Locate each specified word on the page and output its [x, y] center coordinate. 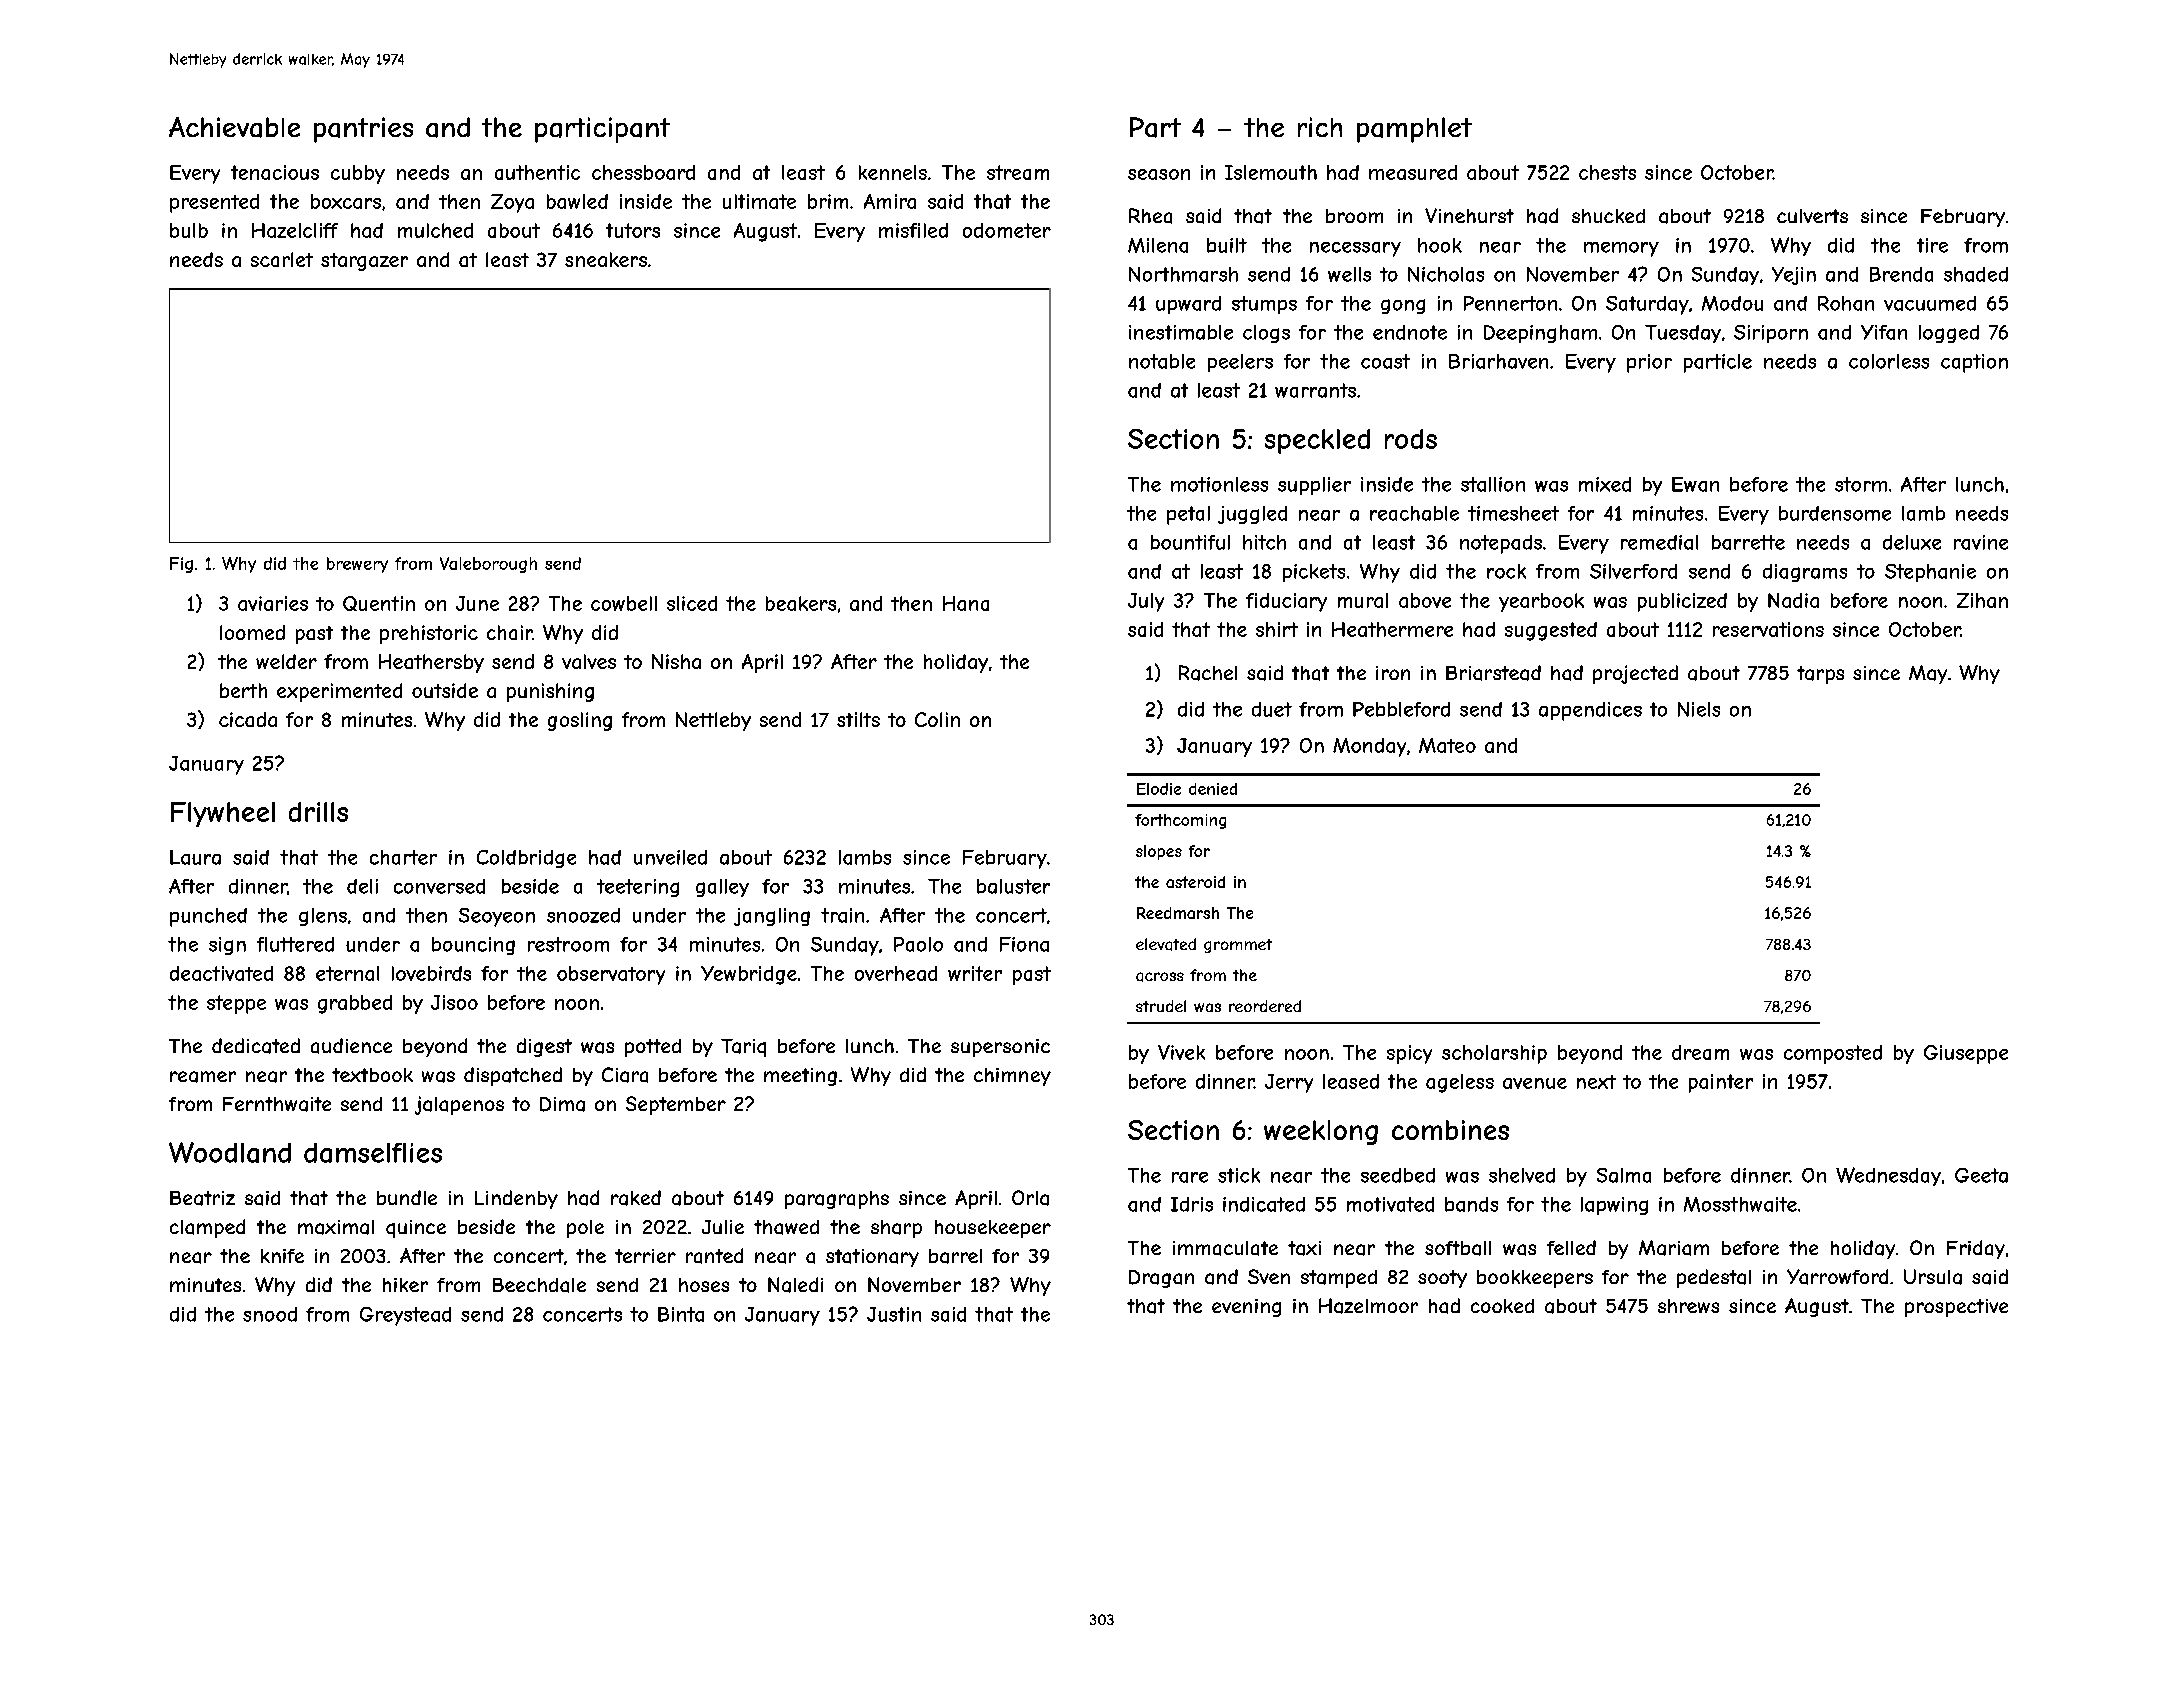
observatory [611, 975]
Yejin [1794, 276]
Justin [894, 1314]
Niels [1699, 709]
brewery [357, 565]
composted [1833, 1054]
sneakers [606, 259]
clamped [207, 1228]
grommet [1238, 946]
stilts [858, 719]
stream [1018, 172]
